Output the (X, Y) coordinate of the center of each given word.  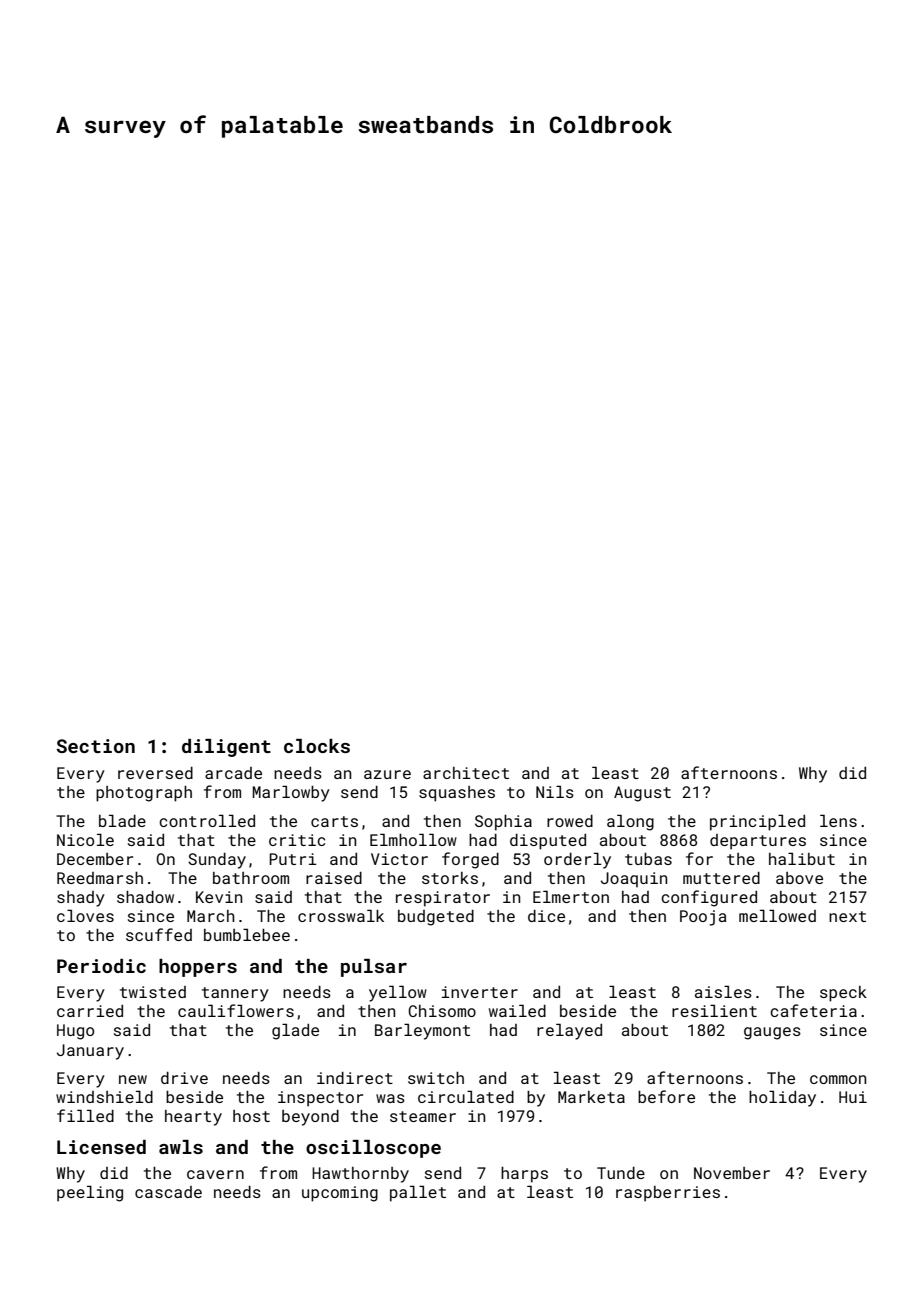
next (847, 916)
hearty (193, 1118)
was (390, 1098)
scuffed (159, 934)
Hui (853, 1097)
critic (297, 840)
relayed (569, 1031)
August (642, 794)
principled (757, 822)
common (838, 1079)
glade (295, 1031)
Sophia (503, 823)
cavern (215, 1174)
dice (546, 916)
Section (96, 746)
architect (466, 773)
